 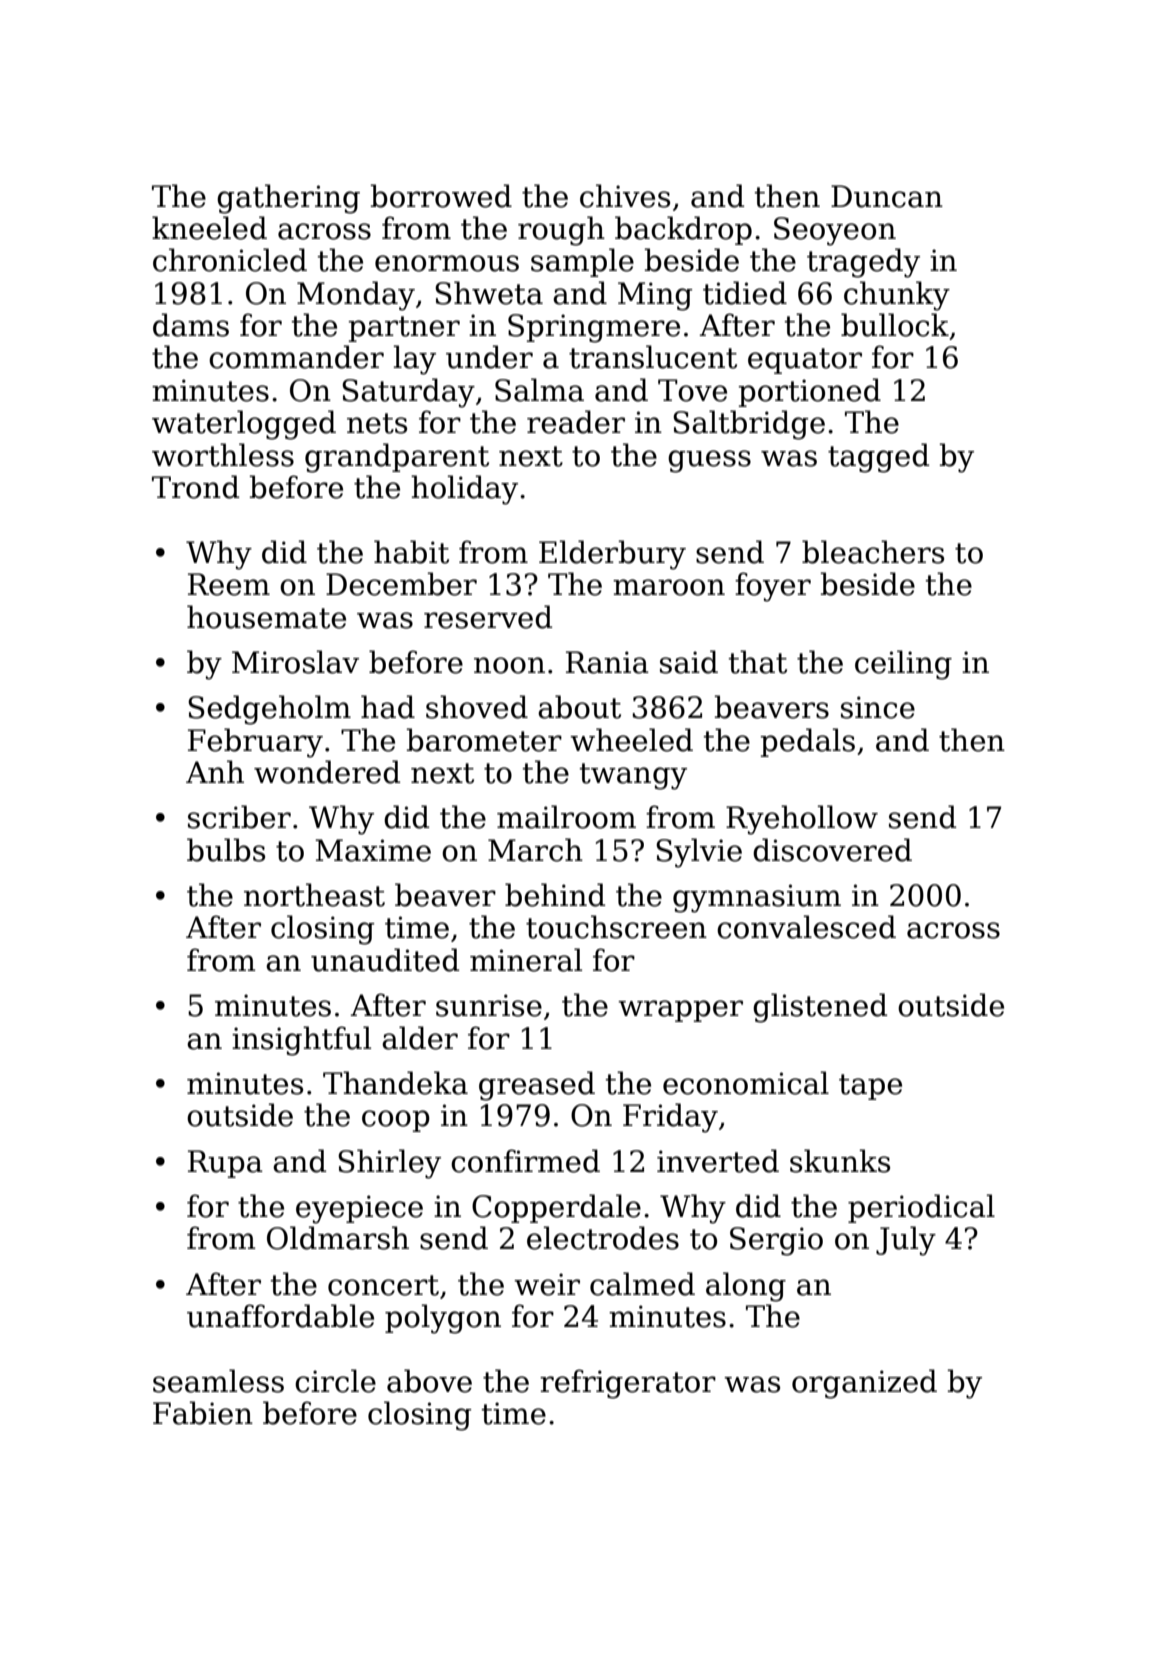 What do you see at coordinates (411, 552) in the image?
I see `habit` at bounding box center [411, 552].
